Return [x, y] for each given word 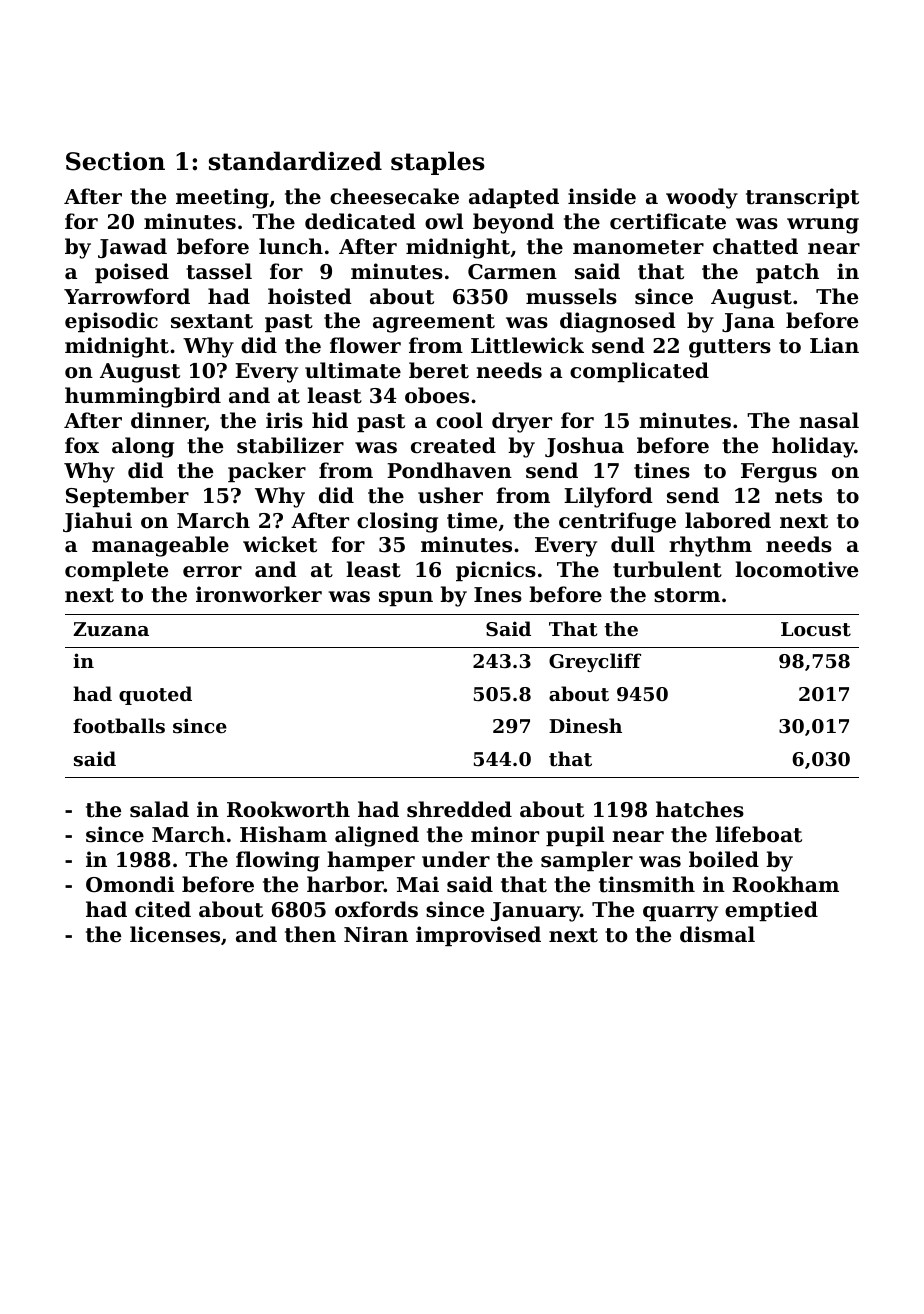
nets [798, 496]
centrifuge [617, 522]
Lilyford [608, 497]
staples [438, 163]
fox [82, 445]
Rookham [785, 884]
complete [116, 571]
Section [115, 161]
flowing [278, 861]
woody [702, 198]
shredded [459, 809]
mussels [571, 296]
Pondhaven [449, 470]
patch [787, 273]
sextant [212, 321]
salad [159, 809]
